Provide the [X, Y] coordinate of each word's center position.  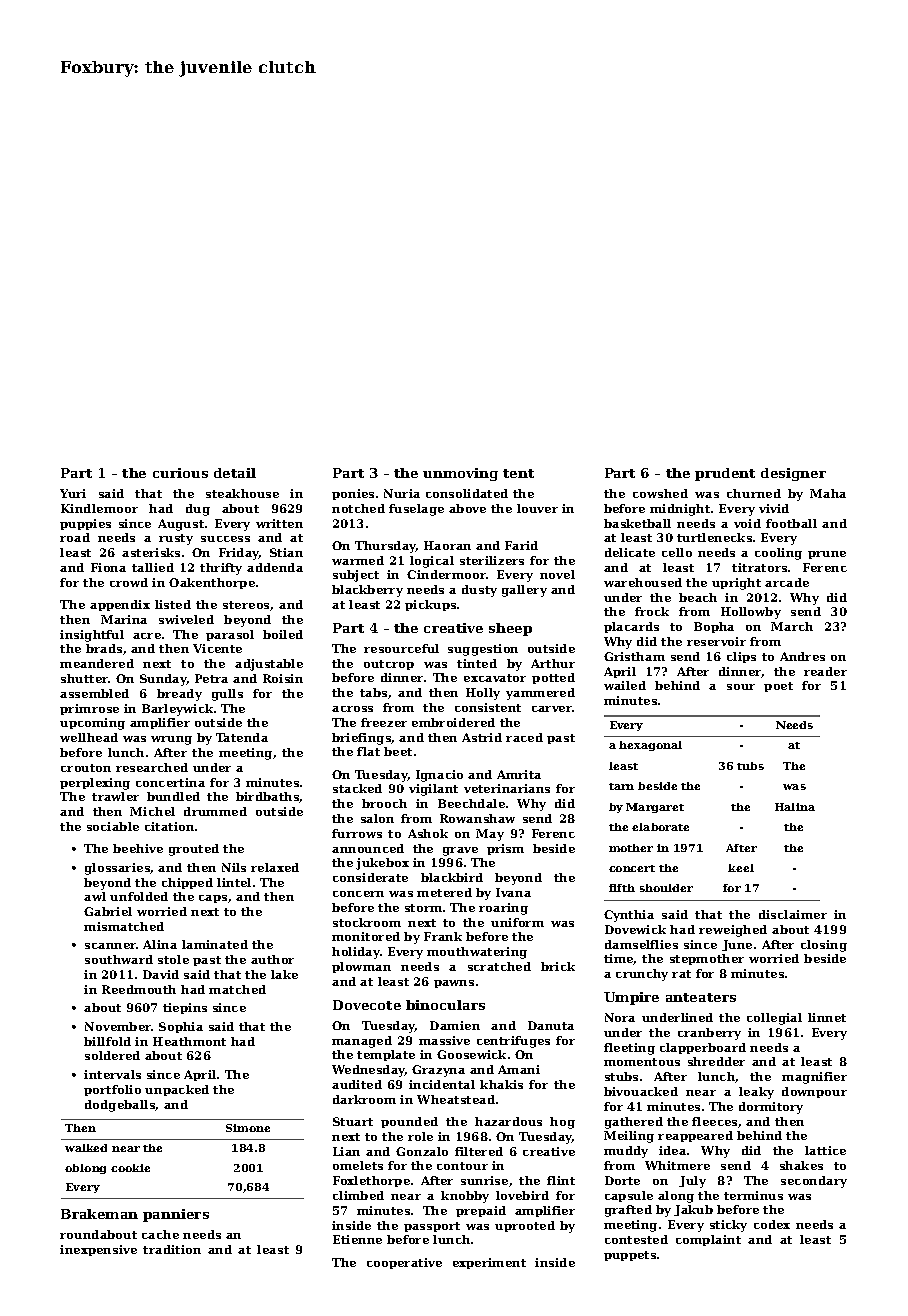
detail [235, 473]
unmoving [460, 474]
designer [793, 474]
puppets [630, 1256]
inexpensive [98, 1250]
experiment [489, 1263]
